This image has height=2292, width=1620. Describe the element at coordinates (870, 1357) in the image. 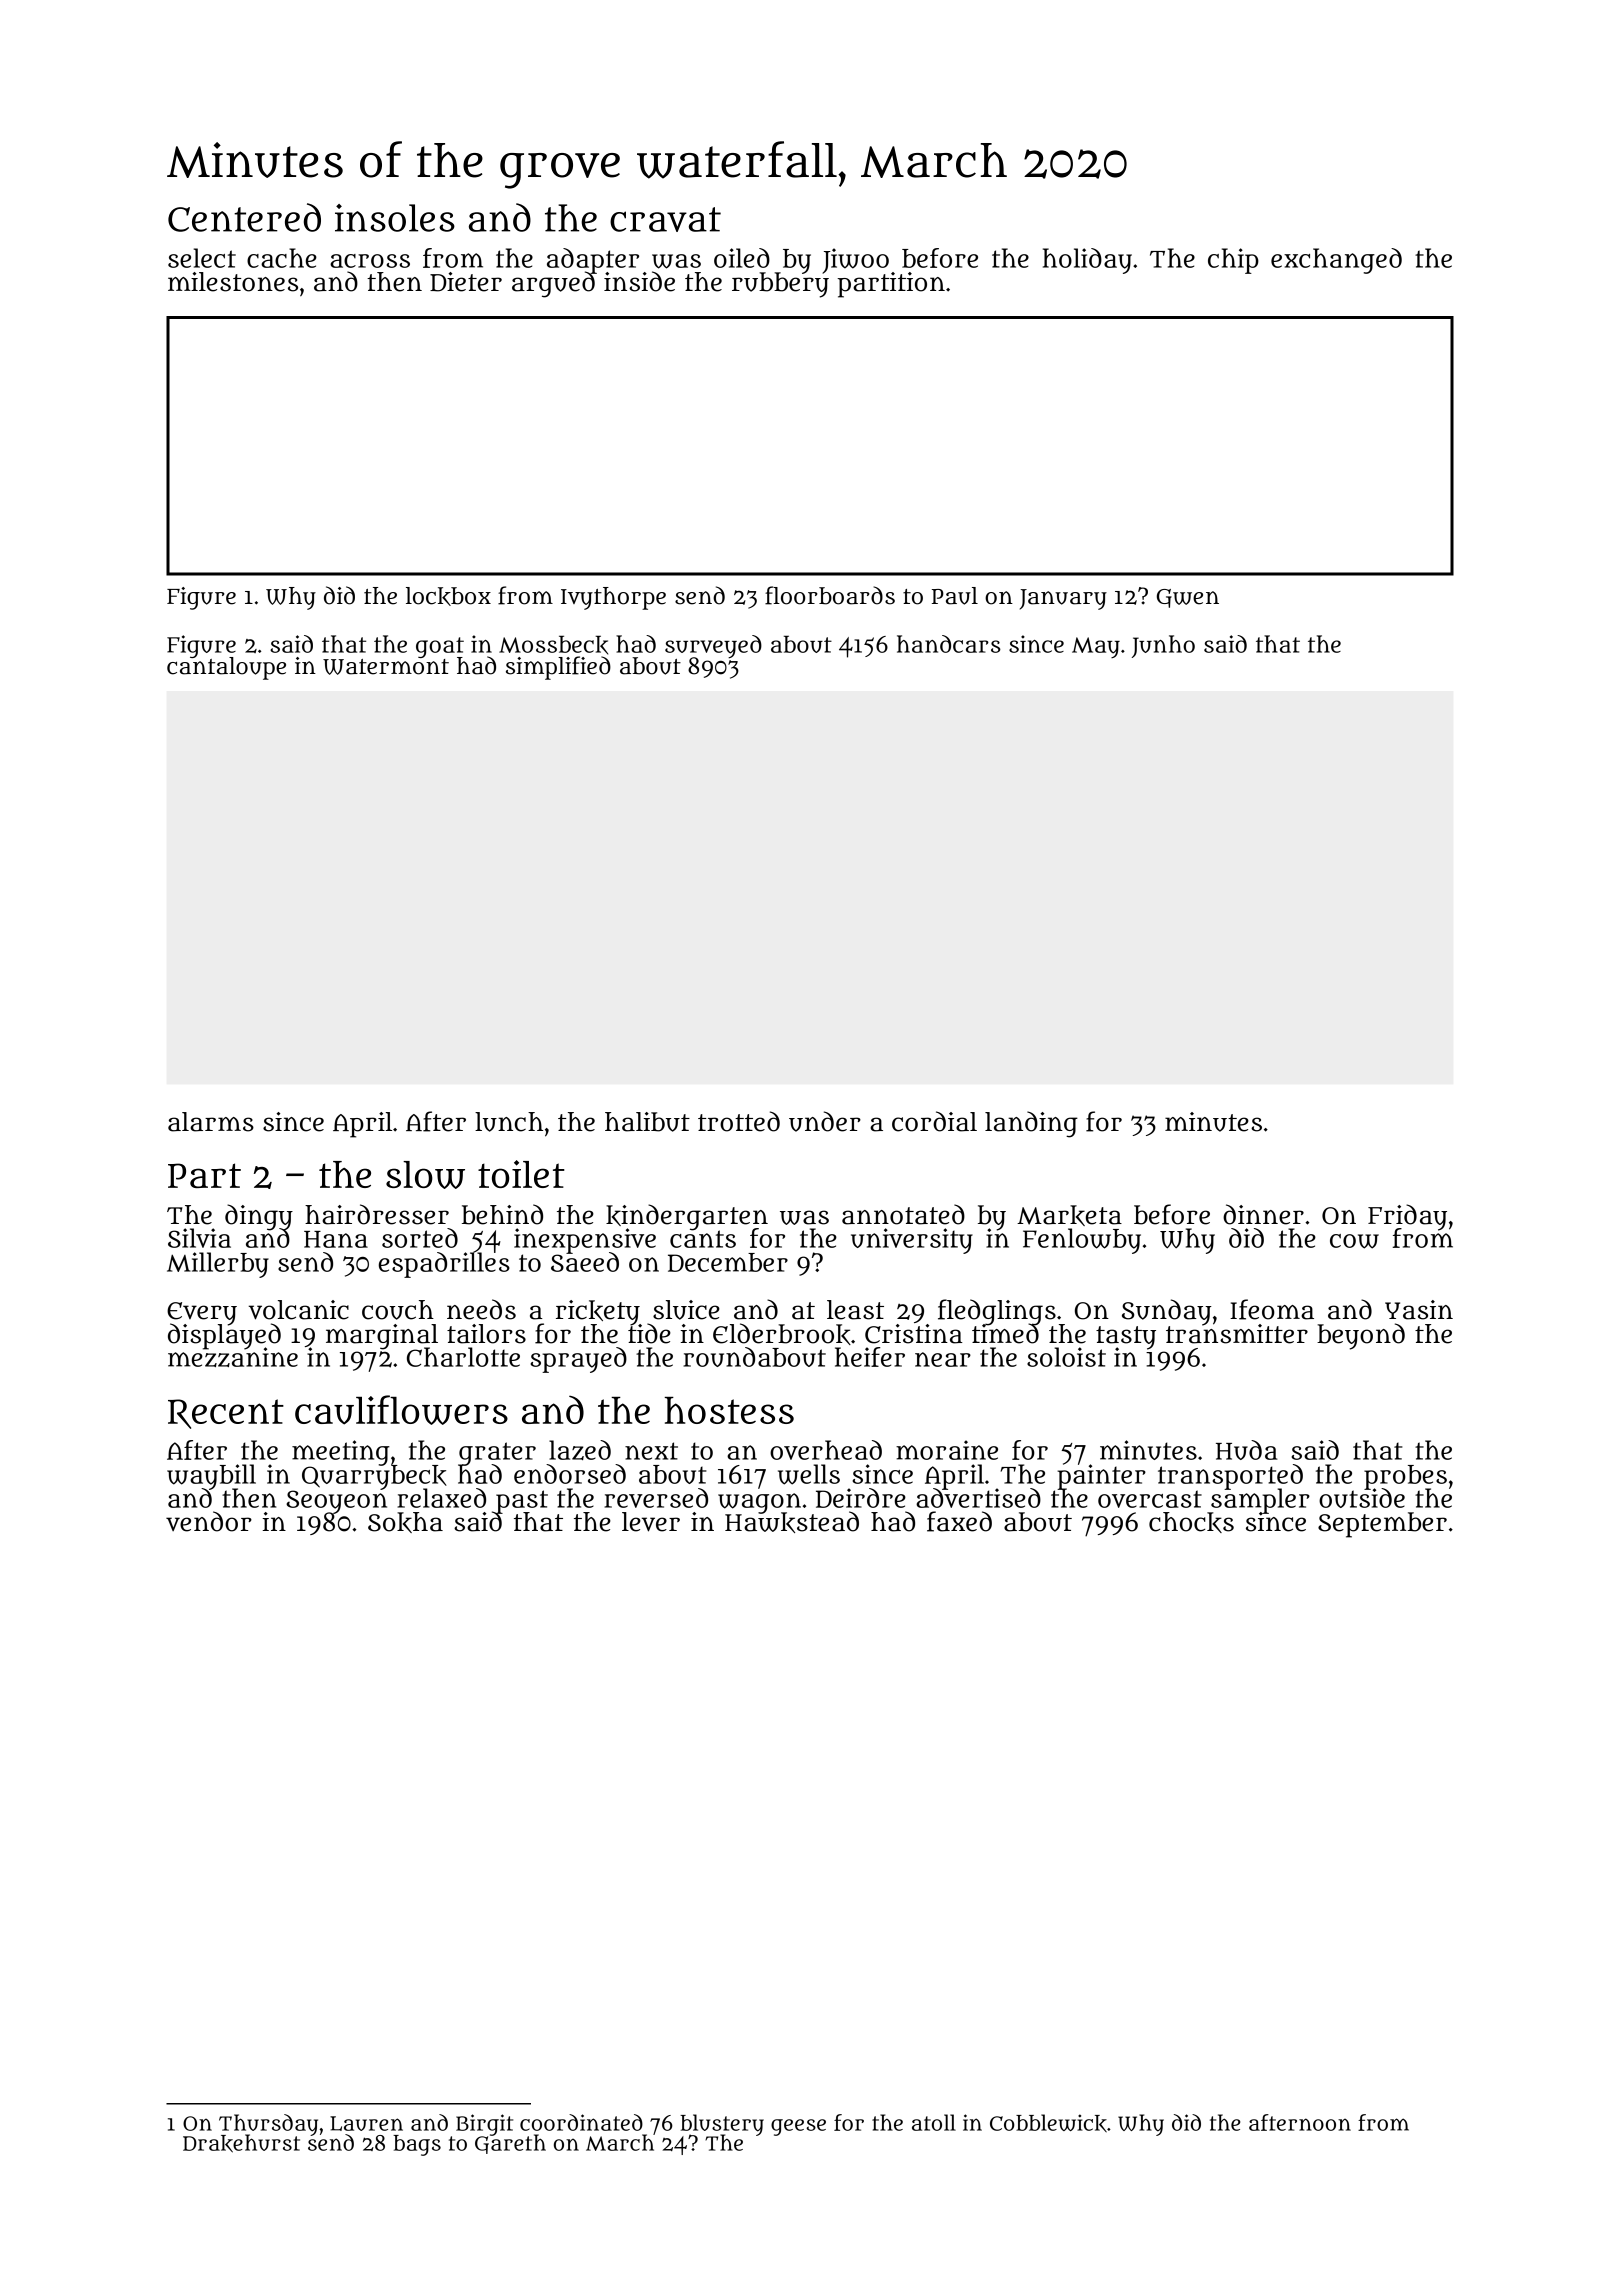

I see `heifer` at that location.
